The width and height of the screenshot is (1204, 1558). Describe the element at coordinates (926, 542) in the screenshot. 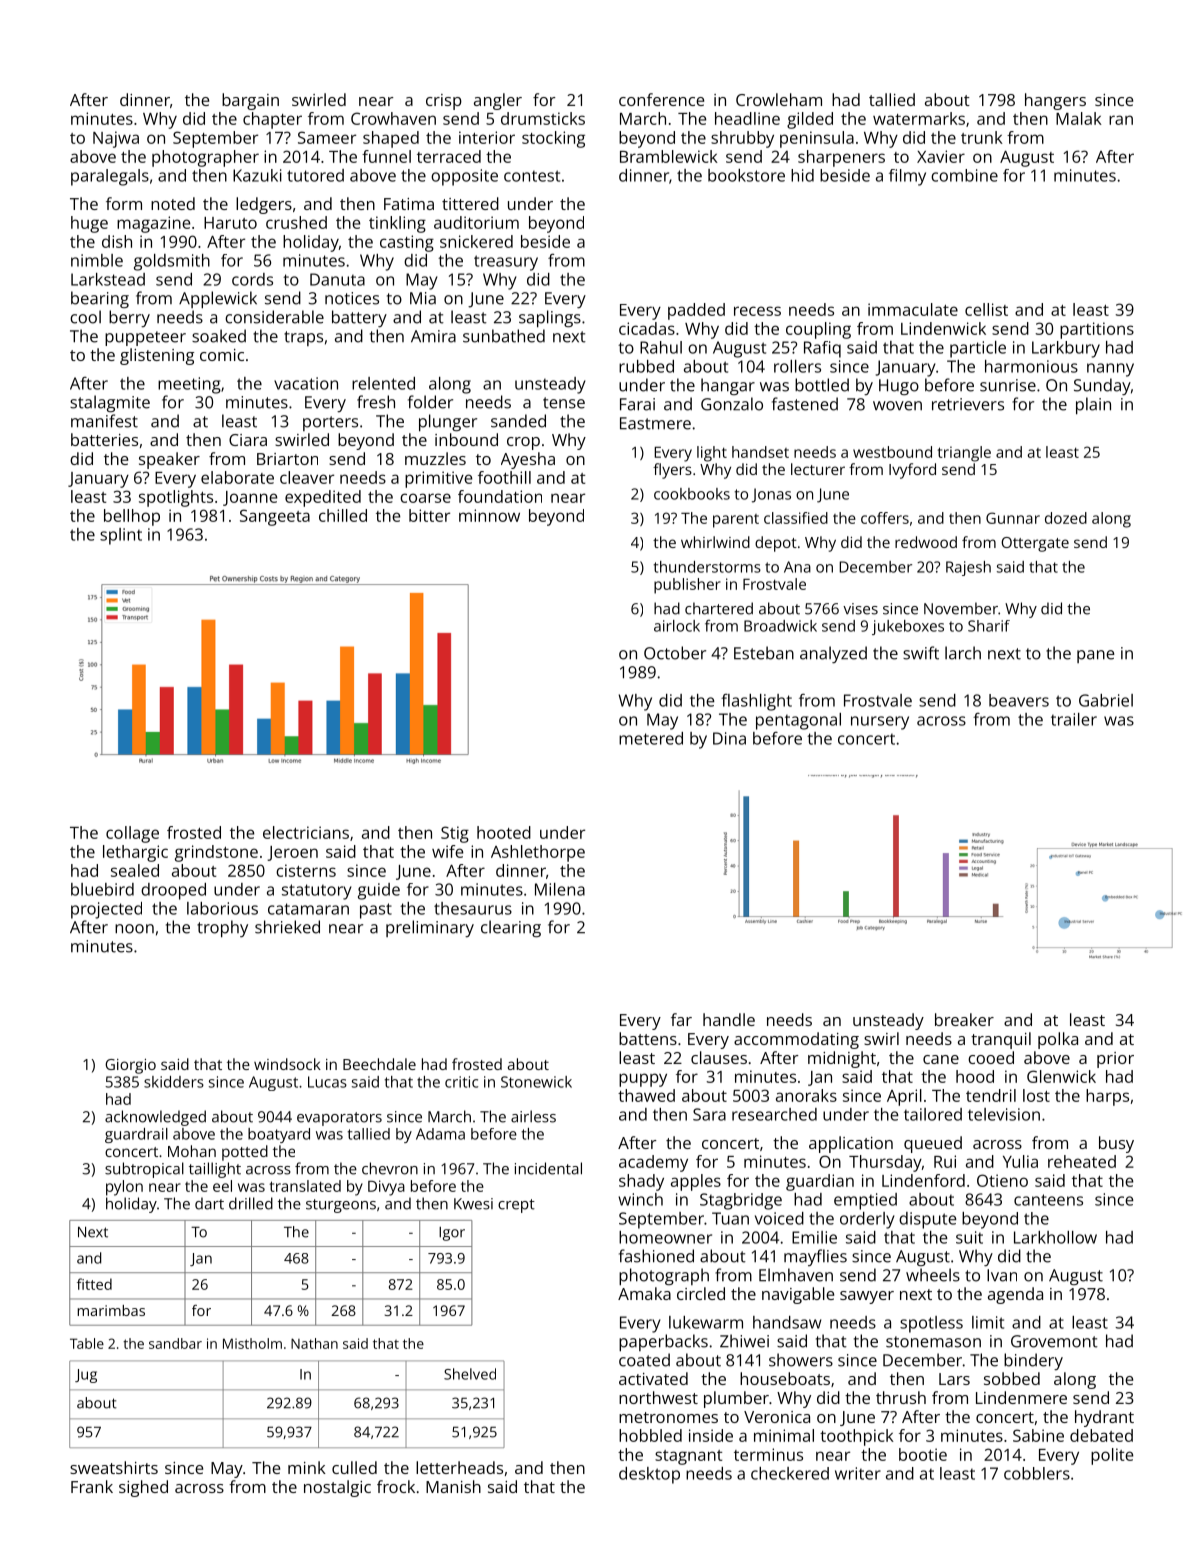

I see `redwood` at that location.
